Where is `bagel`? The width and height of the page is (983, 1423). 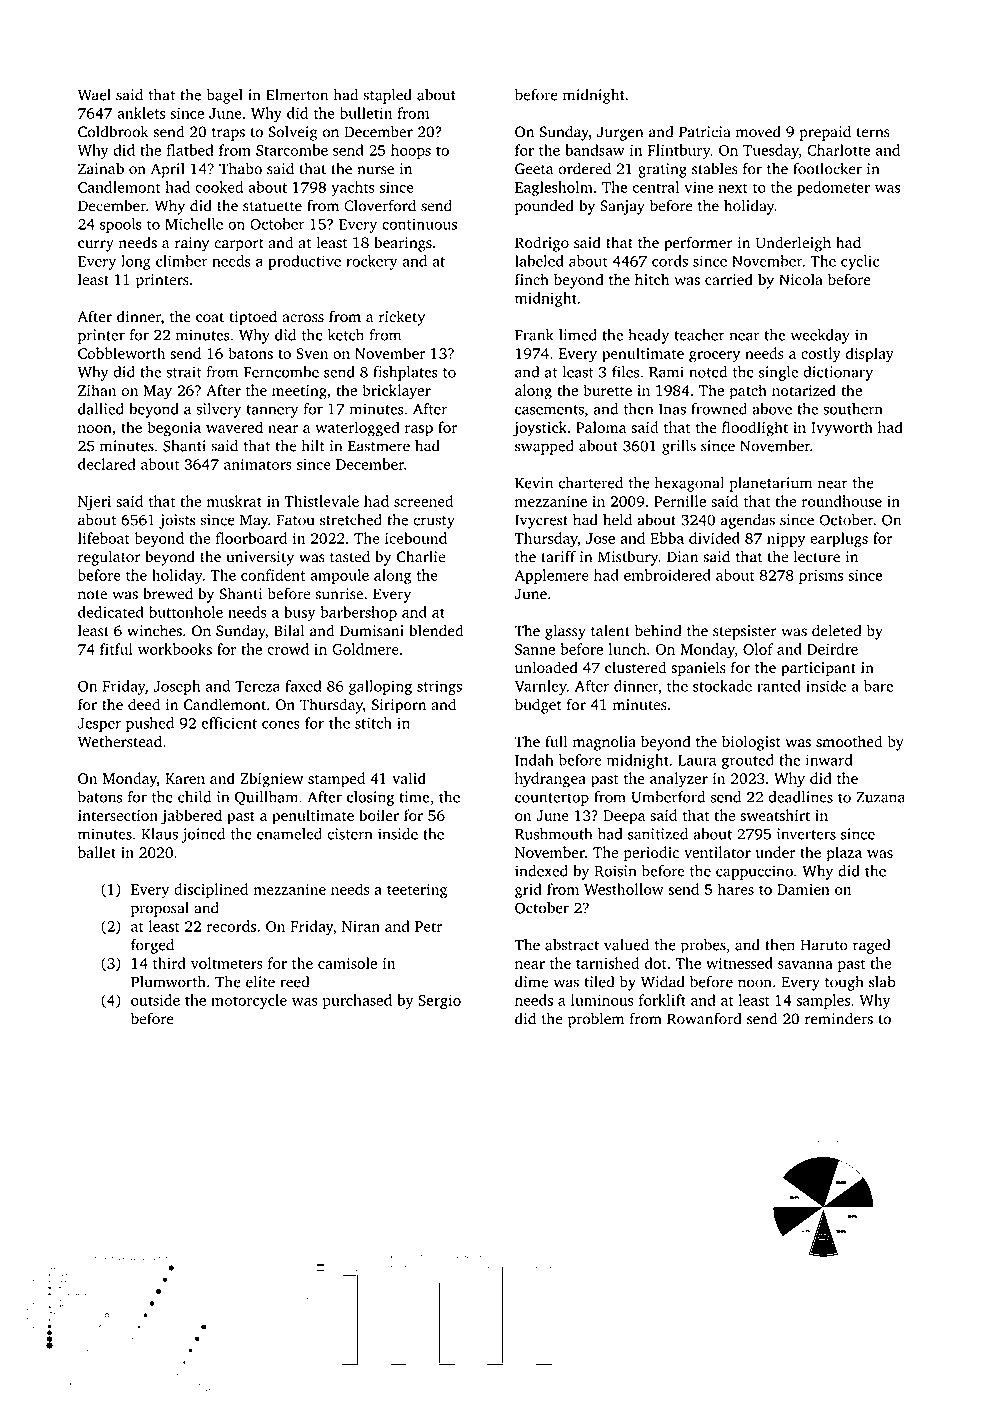 bagel is located at coordinates (224, 96).
